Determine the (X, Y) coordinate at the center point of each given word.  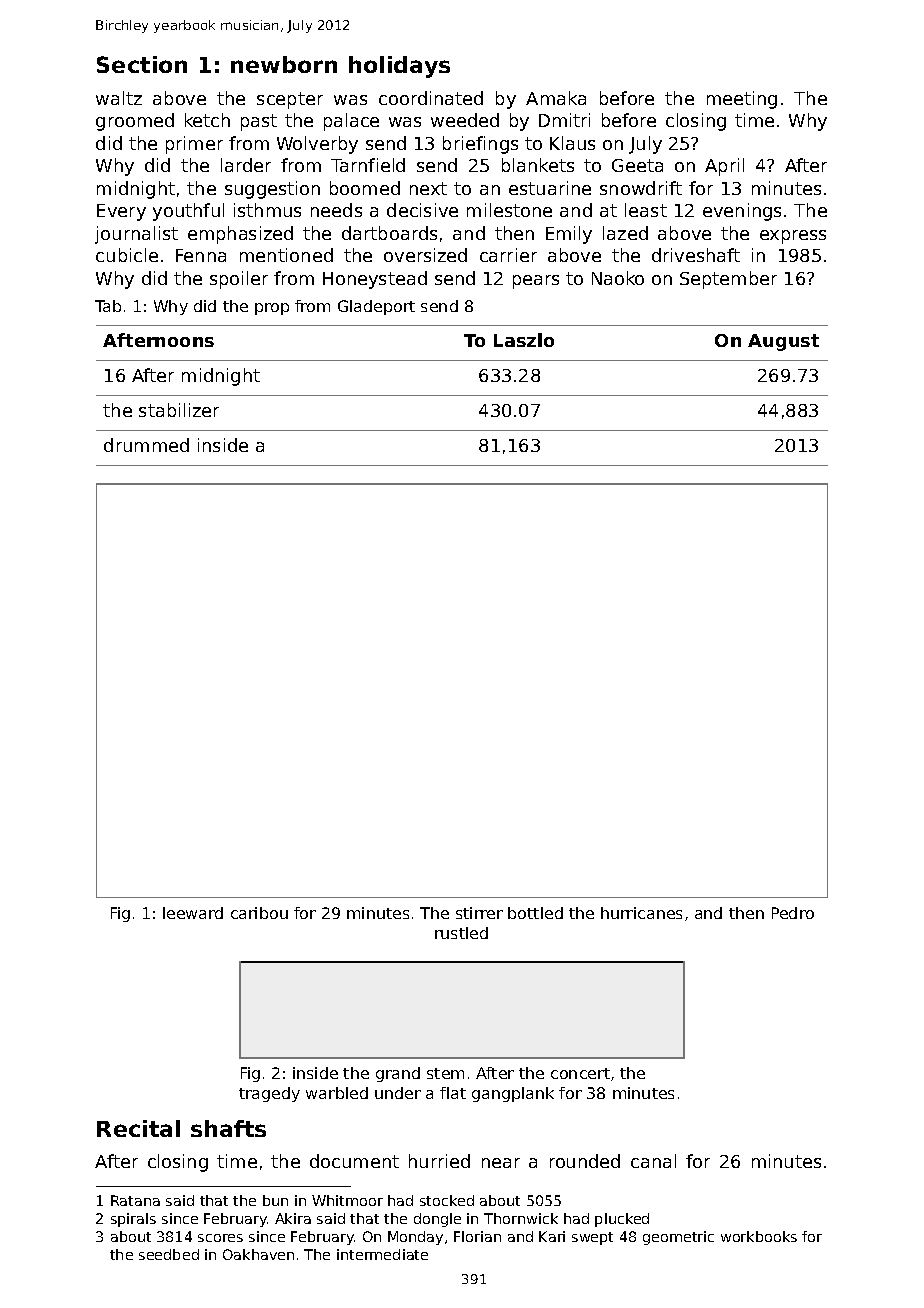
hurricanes (641, 913)
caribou (259, 913)
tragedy (269, 1094)
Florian (477, 1236)
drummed (146, 445)
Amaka (556, 98)
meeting (742, 100)
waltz (119, 98)
